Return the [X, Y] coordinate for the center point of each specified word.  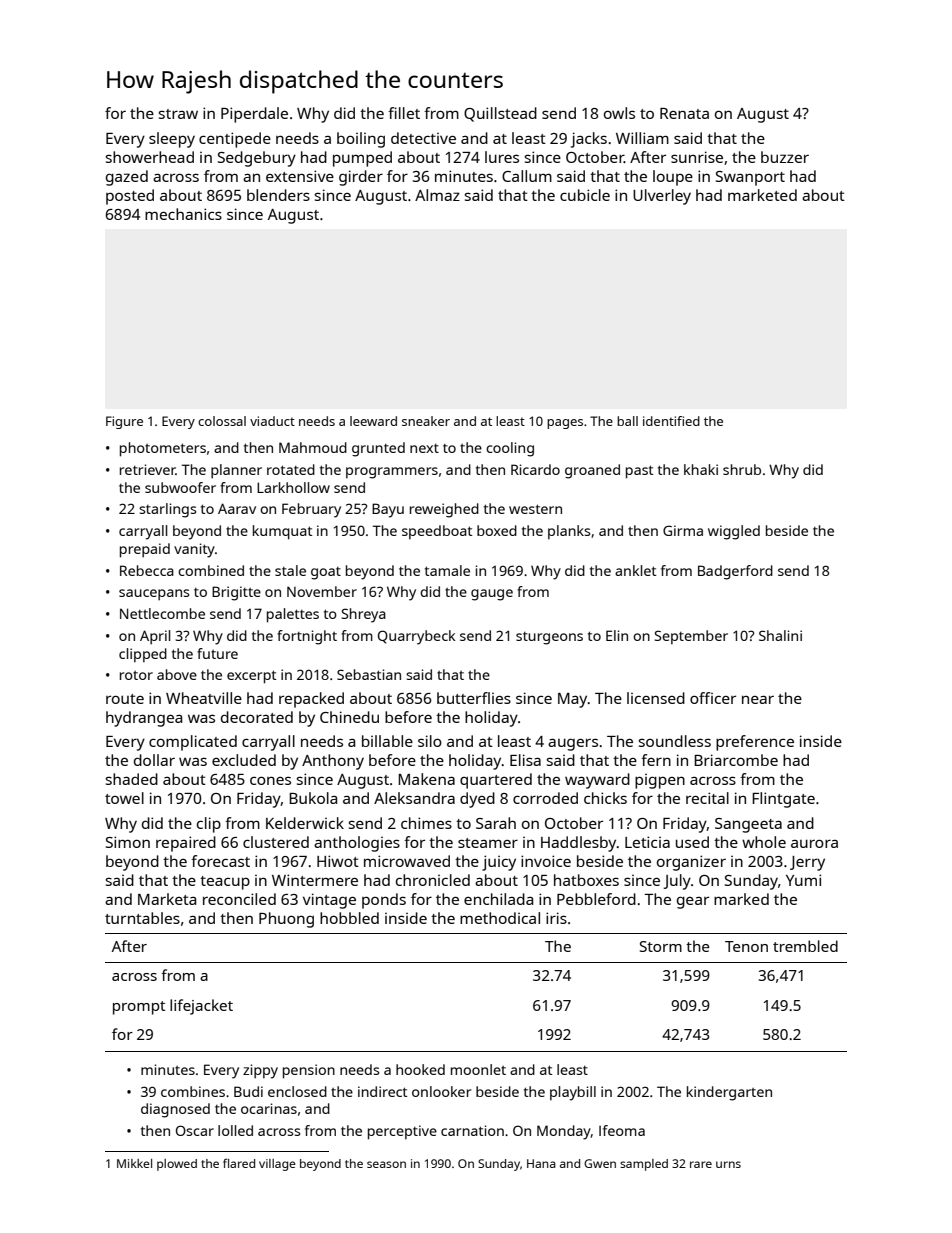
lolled [235, 1130]
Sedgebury [257, 159]
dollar [154, 760]
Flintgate [783, 800]
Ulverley [662, 197]
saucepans [154, 595]
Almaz [437, 195]
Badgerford [735, 572]
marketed [762, 195]
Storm [661, 946]
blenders [278, 195]
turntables [142, 918]
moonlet [478, 1069]
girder [361, 178]
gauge [492, 595]
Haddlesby [578, 844]
